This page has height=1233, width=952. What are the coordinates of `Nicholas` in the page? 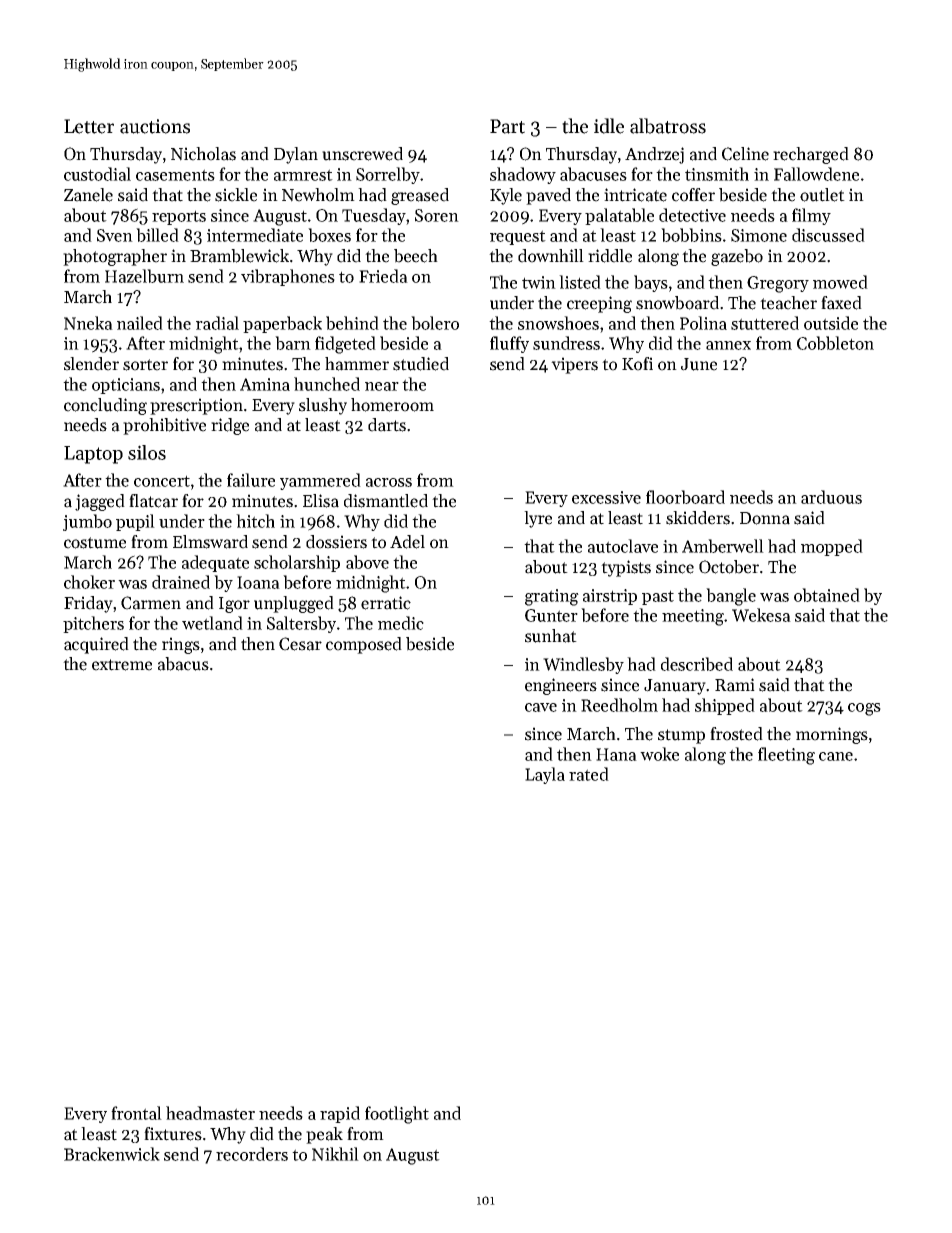 It's located at (203, 154).
